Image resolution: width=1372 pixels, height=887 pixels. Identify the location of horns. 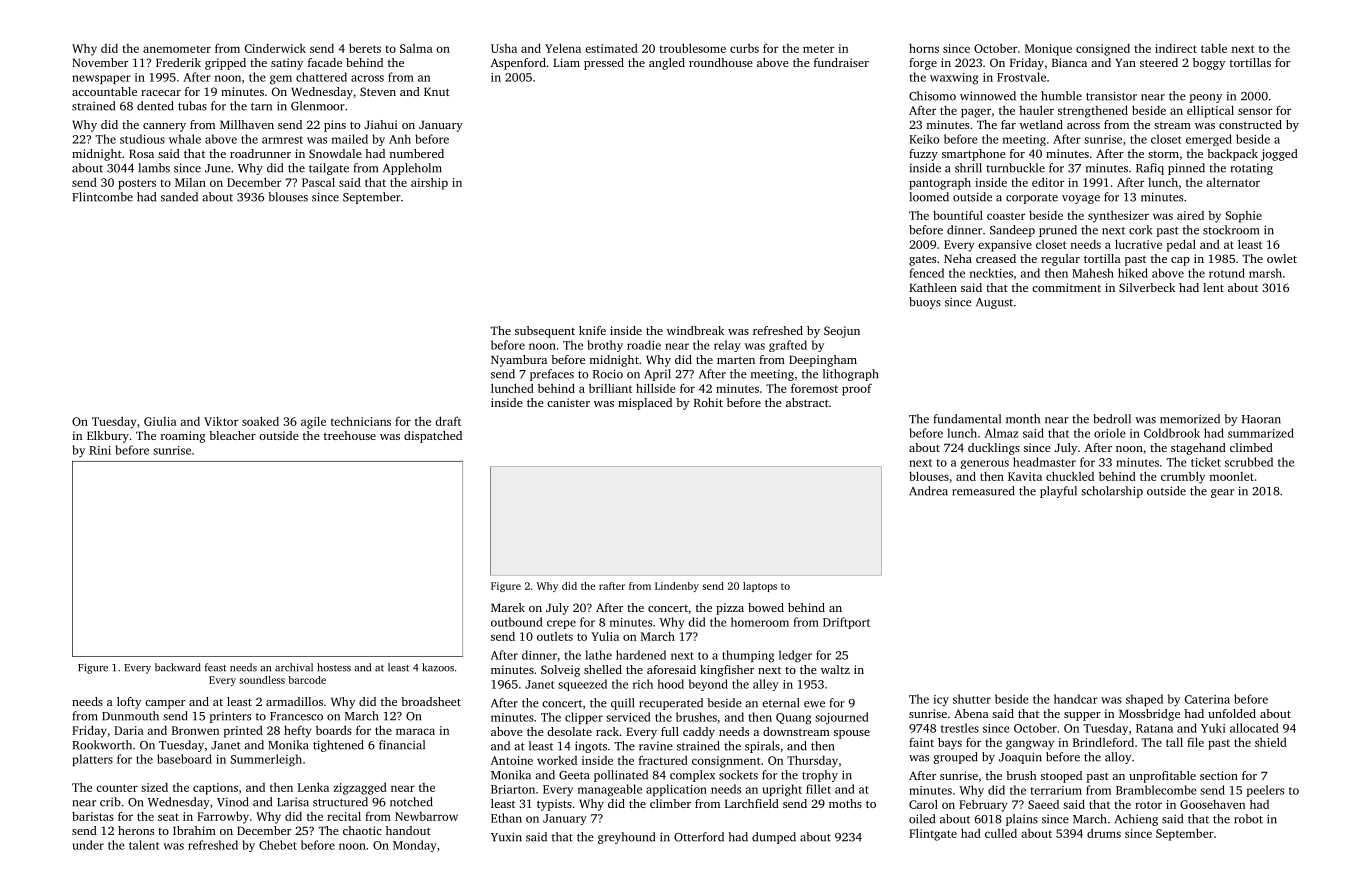
(924, 48).
